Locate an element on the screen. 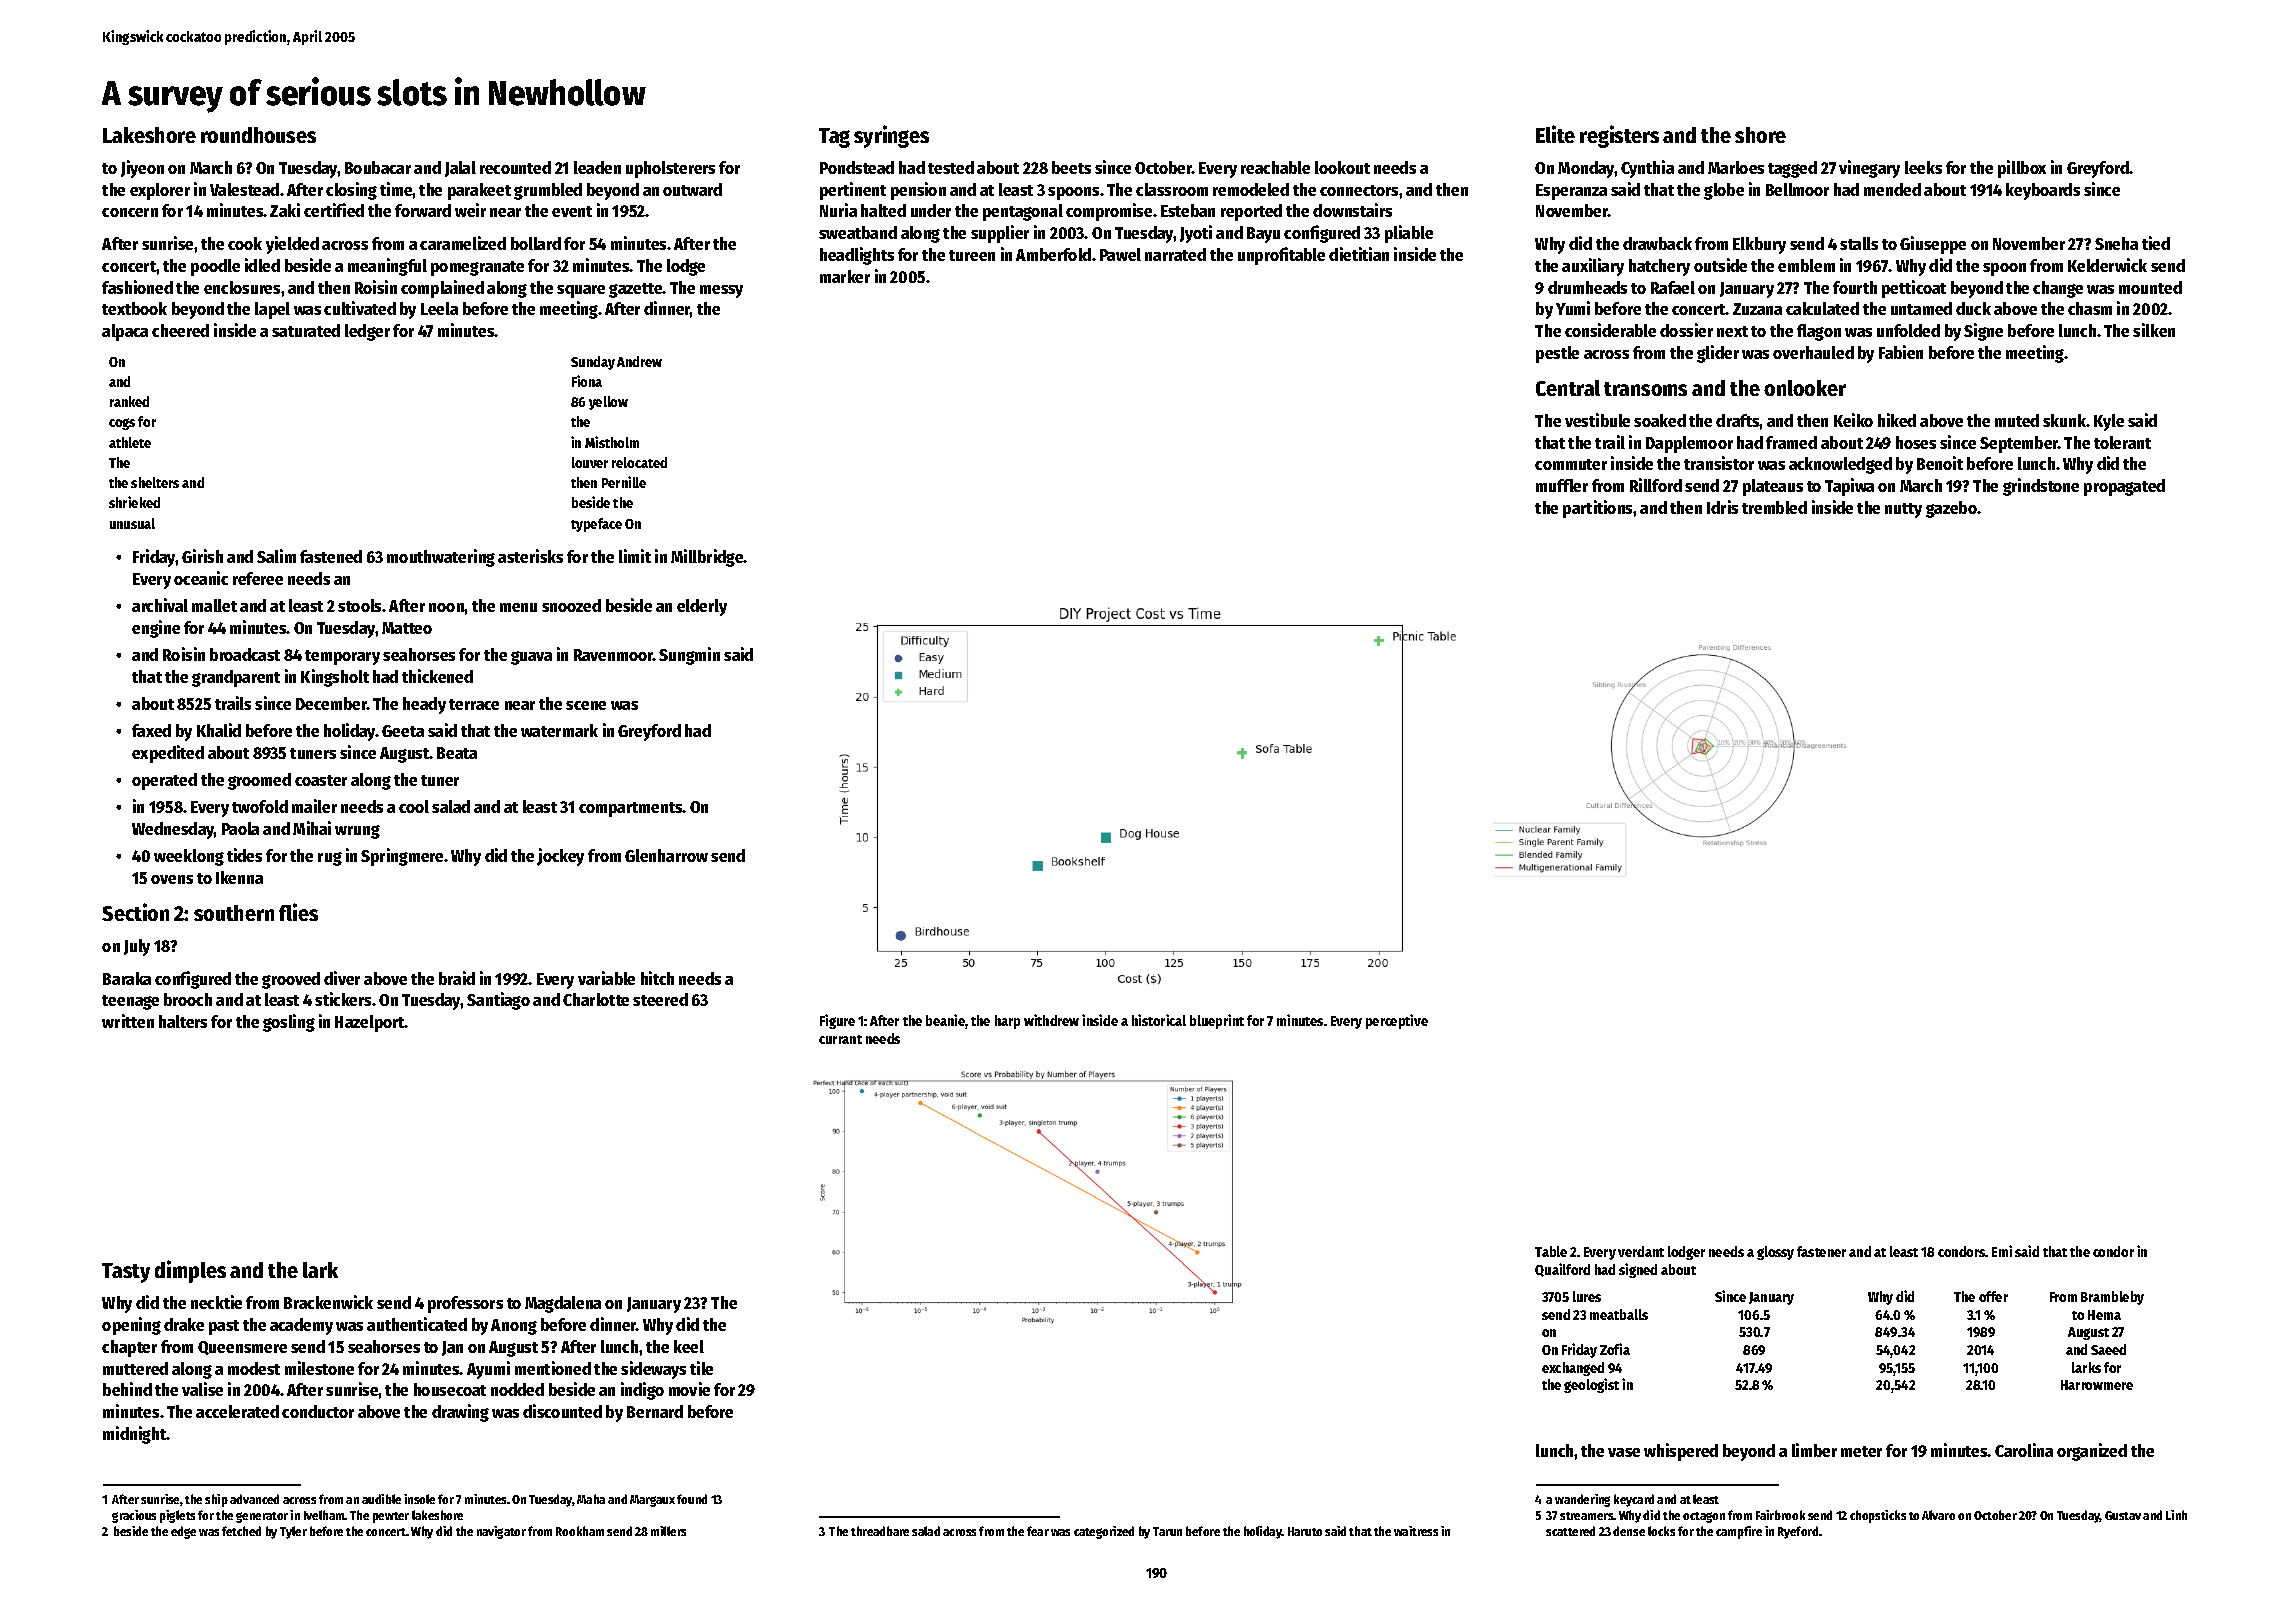 Image resolution: width=2292 pixels, height=1620 pixels. Magdalena is located at coordinates (563, 1304).
